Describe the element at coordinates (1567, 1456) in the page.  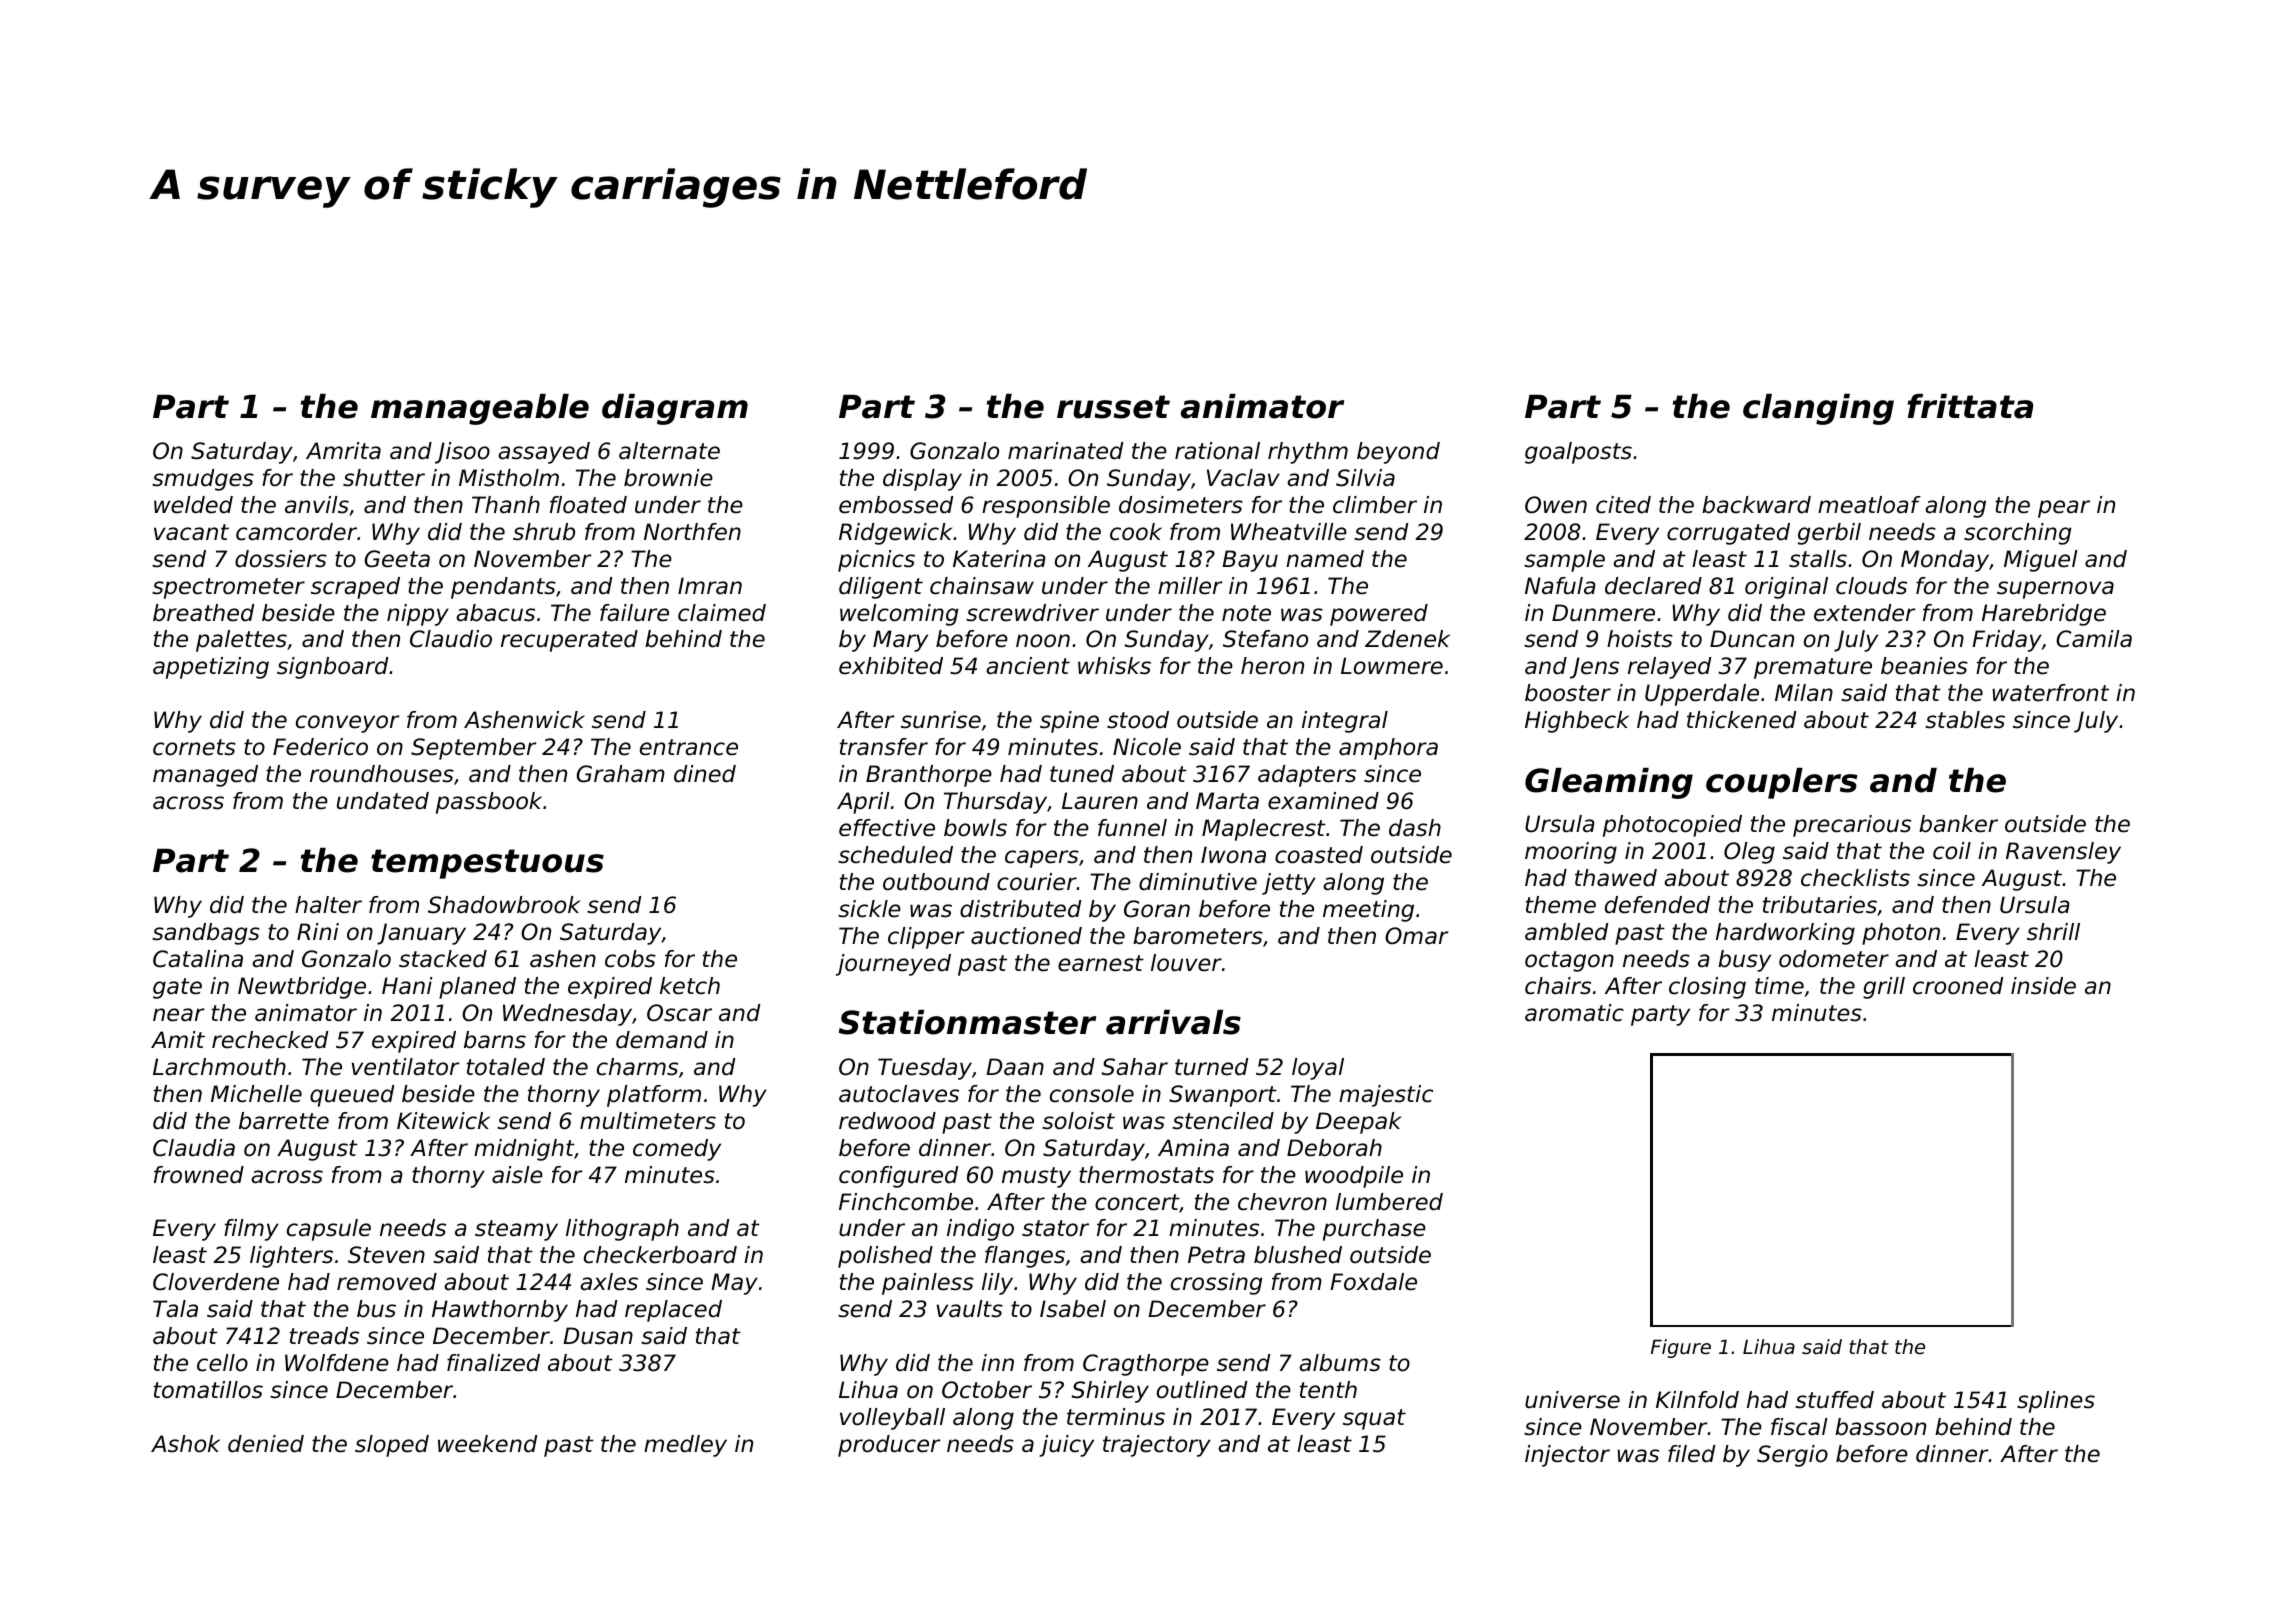
I see `injector` at that location.
